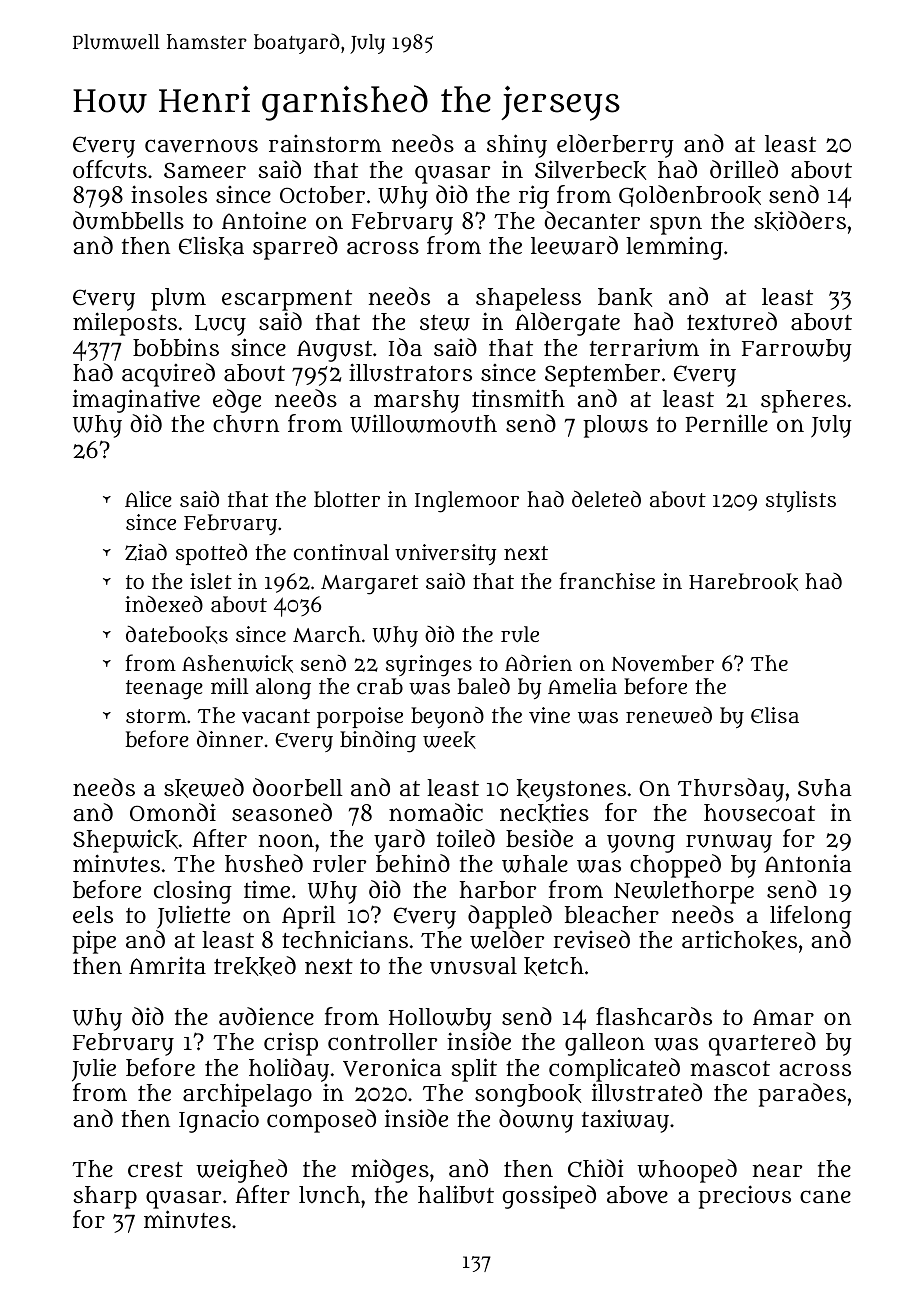 Image resolution: width=924 pixels, height=1308 pixels. I want to click on precious, so click(744, 1197).
